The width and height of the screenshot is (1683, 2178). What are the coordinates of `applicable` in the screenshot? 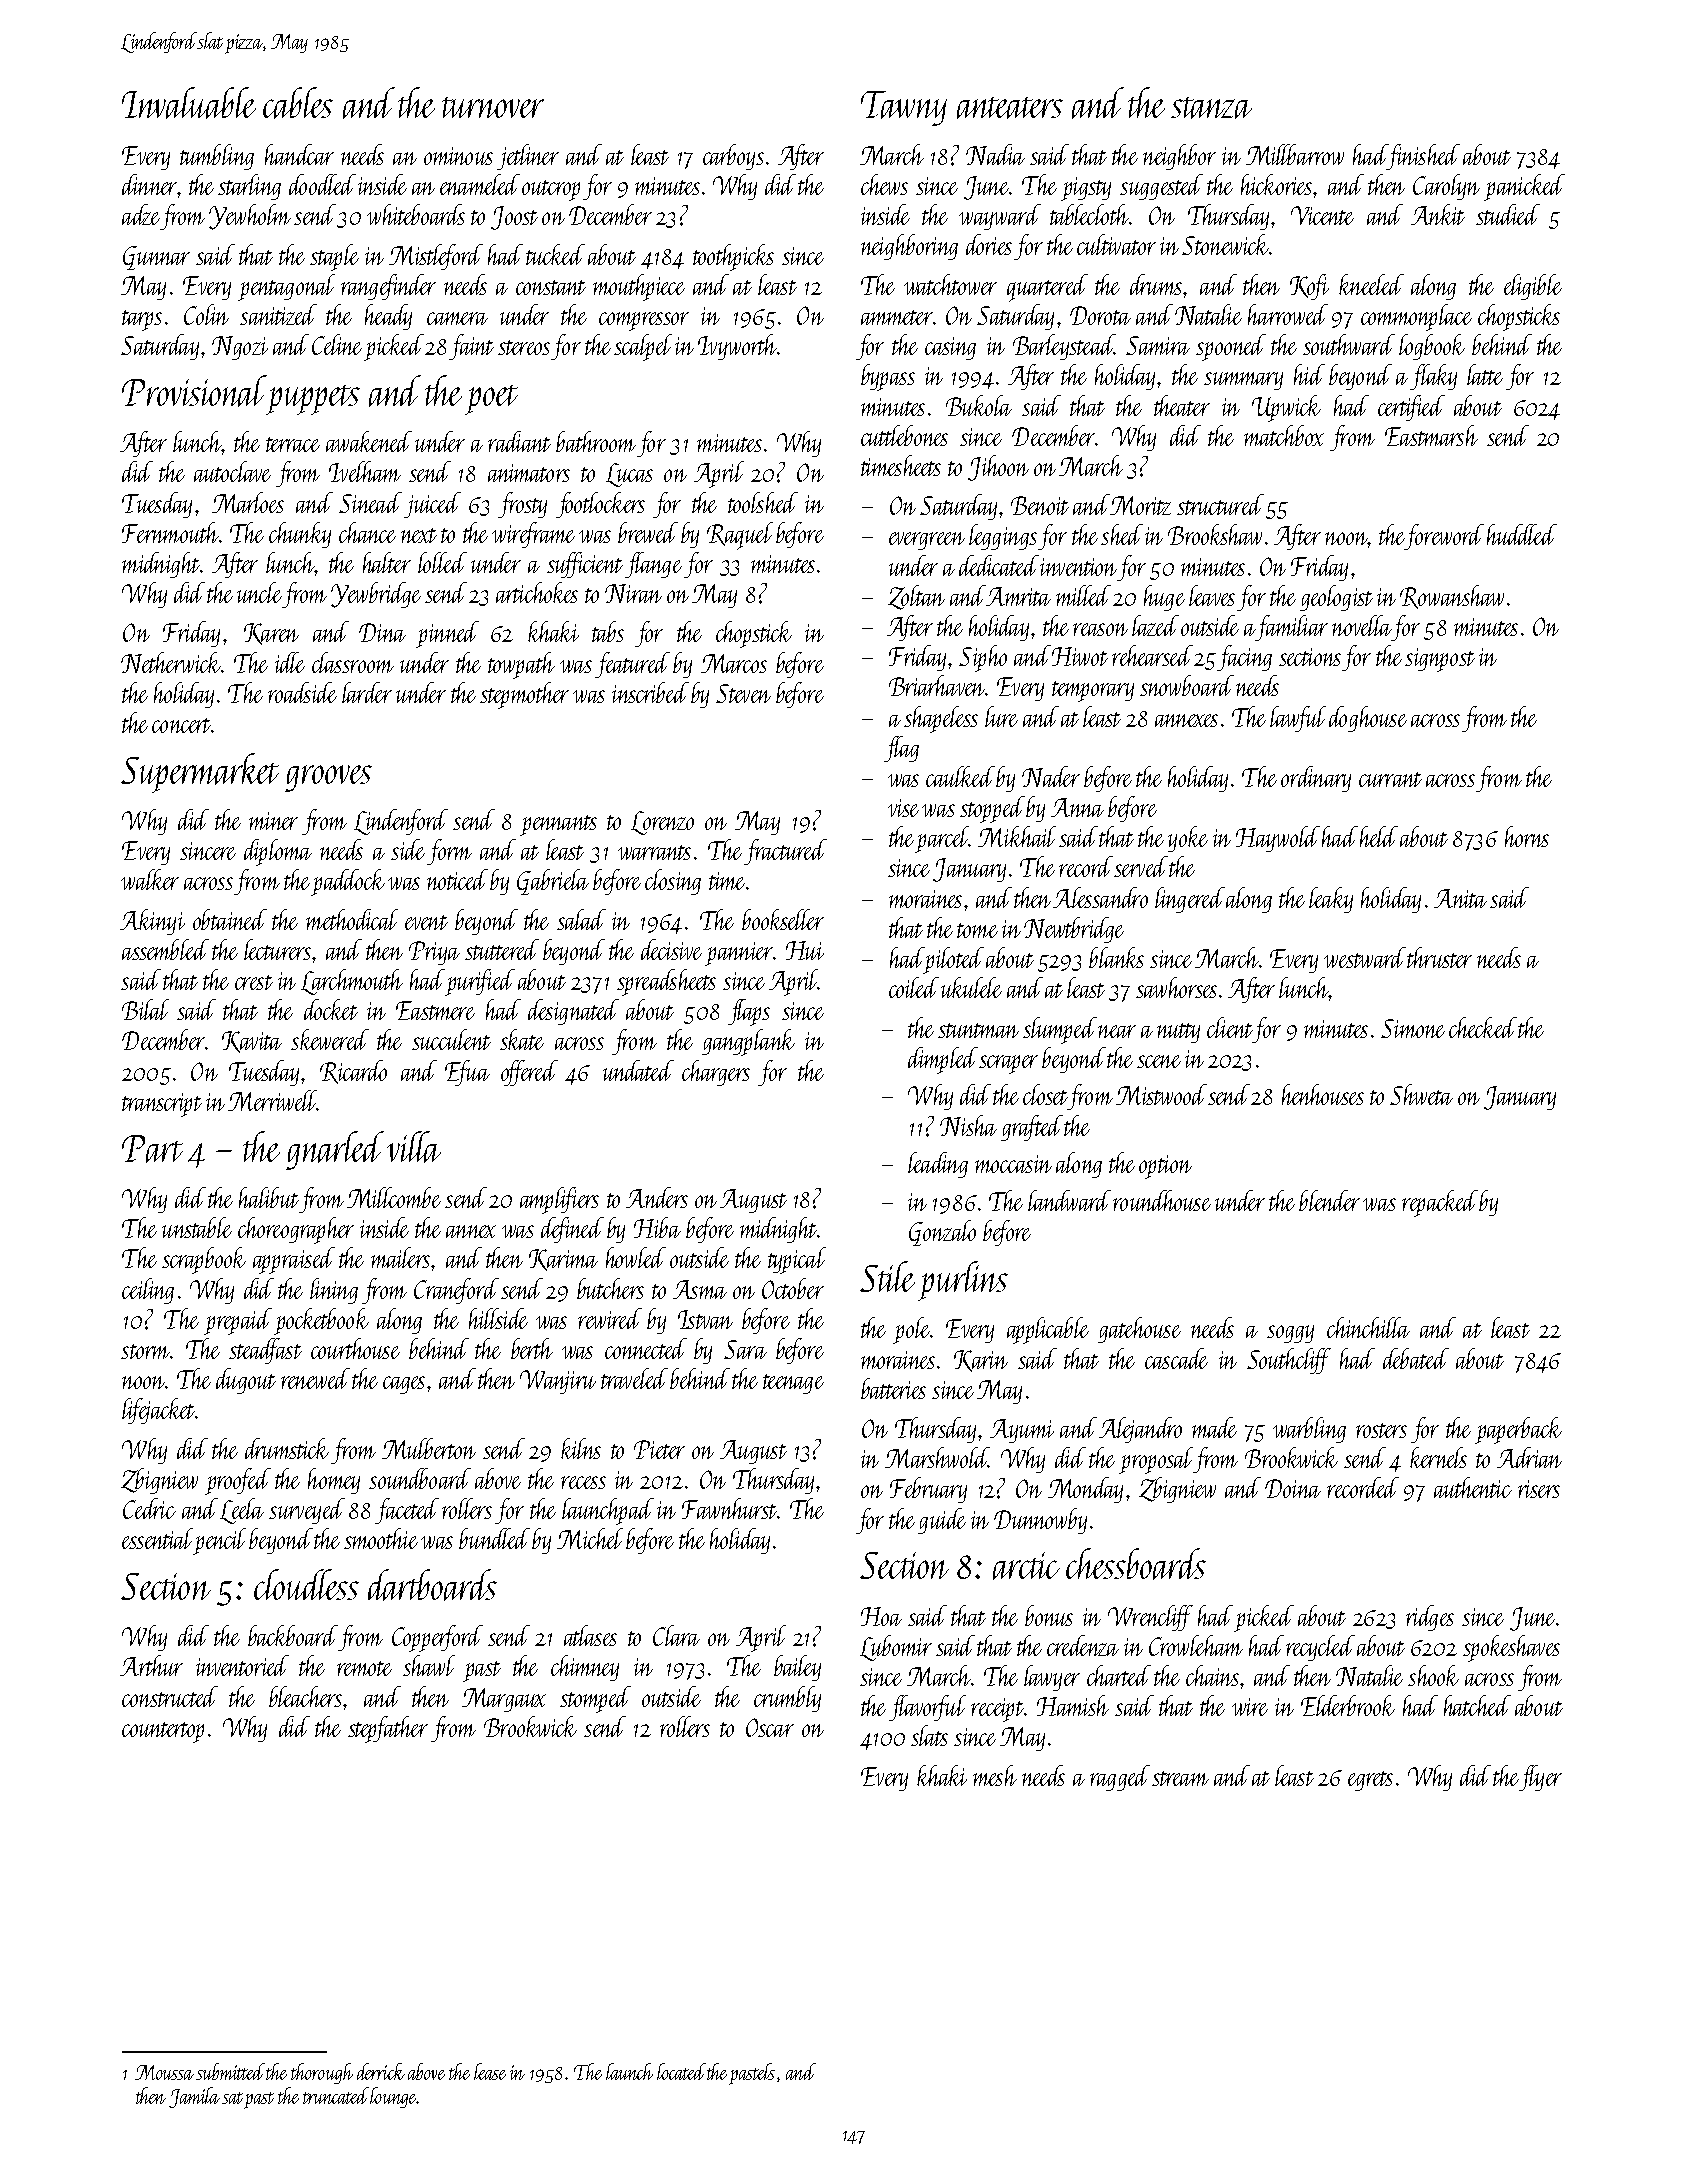 It's located at (1048, 1330).
